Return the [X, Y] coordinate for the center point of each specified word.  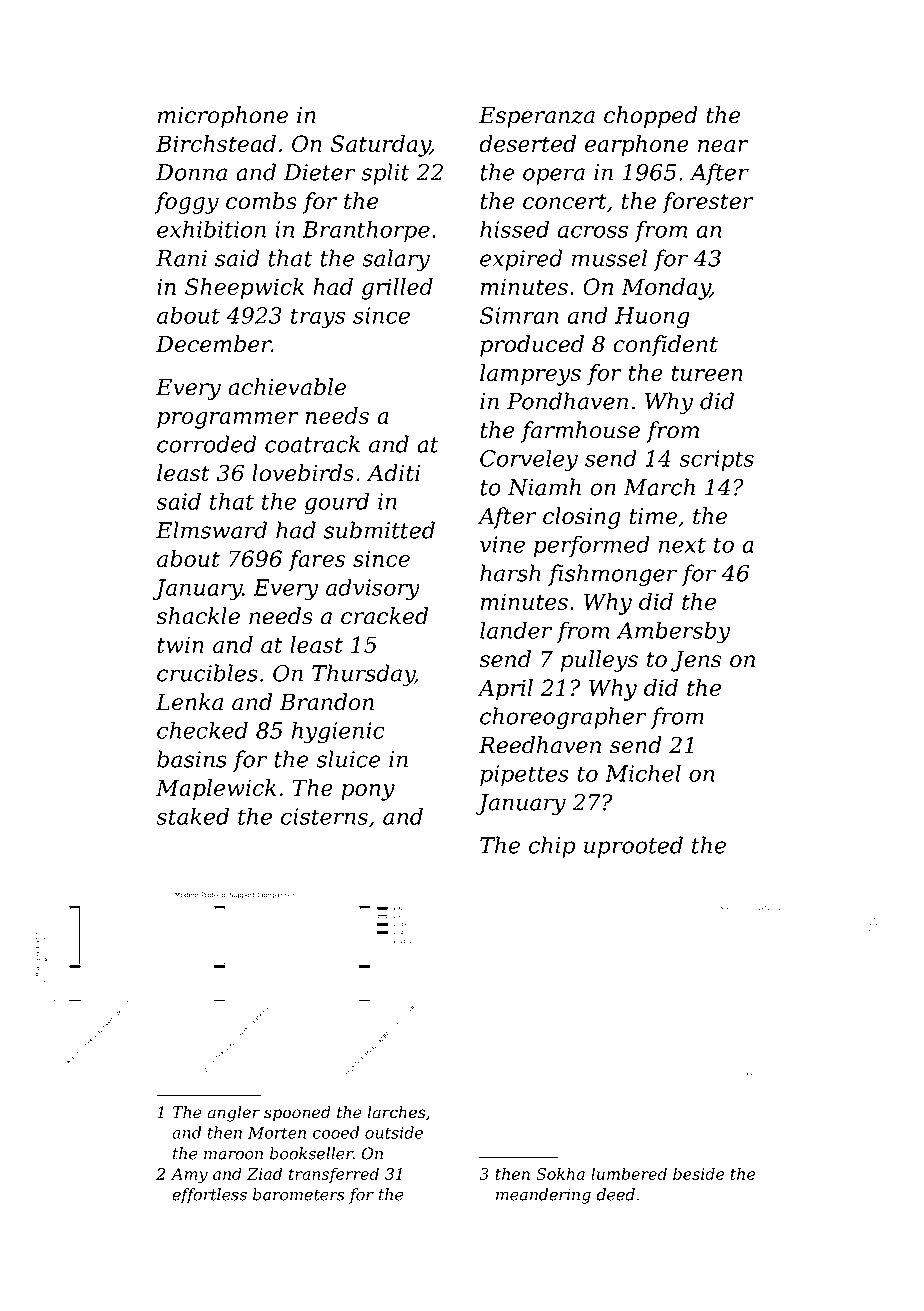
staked [192, 816]
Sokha [560, 1173]
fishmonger [612, 575]
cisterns [324, 816]
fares [316, 561]
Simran [519, 315]
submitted [379, 530]
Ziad [264, 1173]
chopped [651, 117]
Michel [643, 773]
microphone [223, 117]
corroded [207, 444]
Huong [652, 318]
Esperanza [537, 117]
